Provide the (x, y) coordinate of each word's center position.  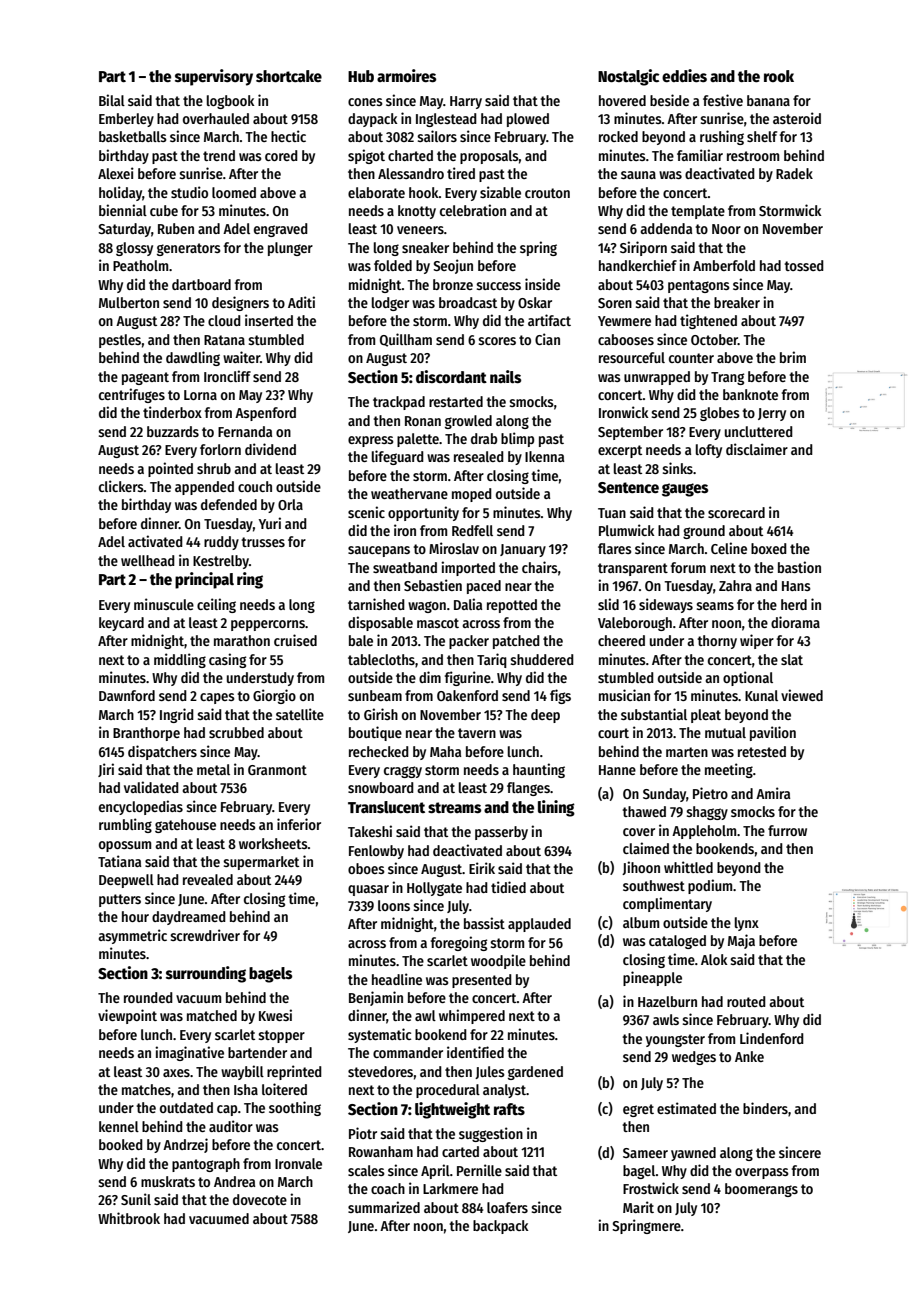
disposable (380, 623)
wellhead (148, 560)
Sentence (628, 488)
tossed (804, 265)
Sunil (136, 1199)
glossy (134, 249)
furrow (787, 830)
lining (556, 808)
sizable (500, 192)
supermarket (261, 863)
